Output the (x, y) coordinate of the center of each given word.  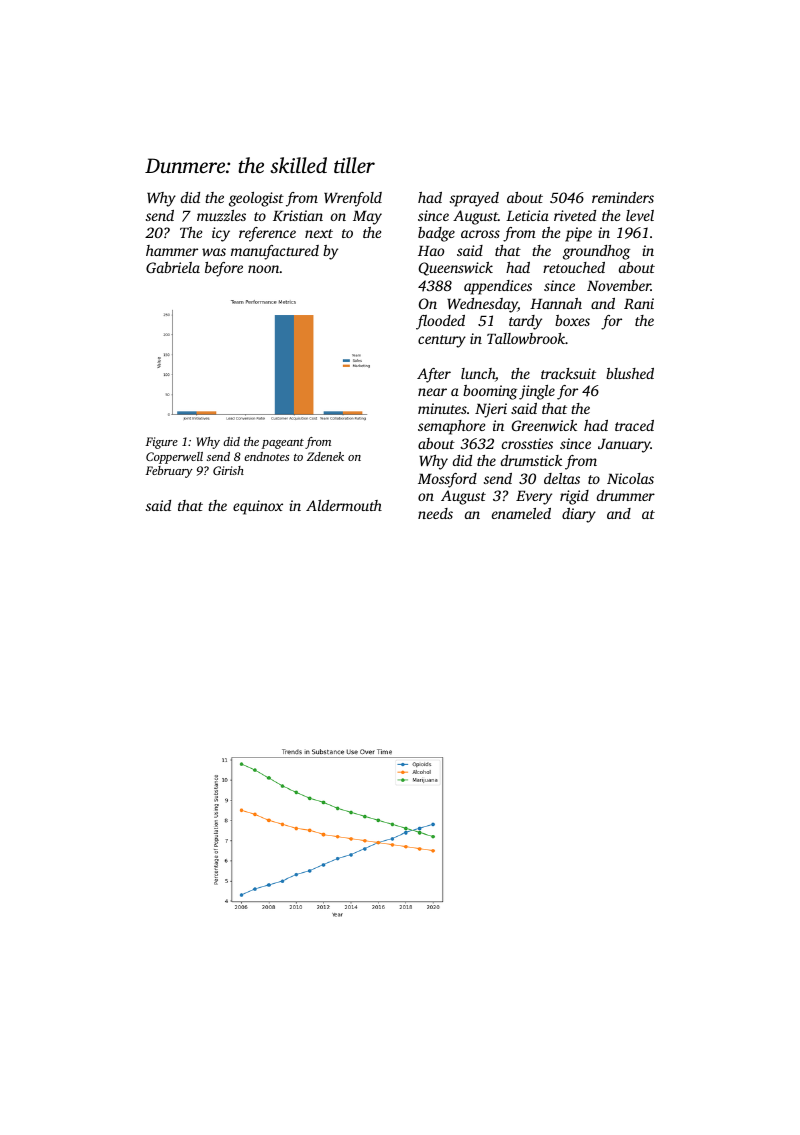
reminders (623, 197)
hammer (172, 250)
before (224, 269)
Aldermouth (344, 505)
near (432, 392)
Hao (431, 251)
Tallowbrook (526, 338)
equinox (258, 507)
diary (579, 515)
